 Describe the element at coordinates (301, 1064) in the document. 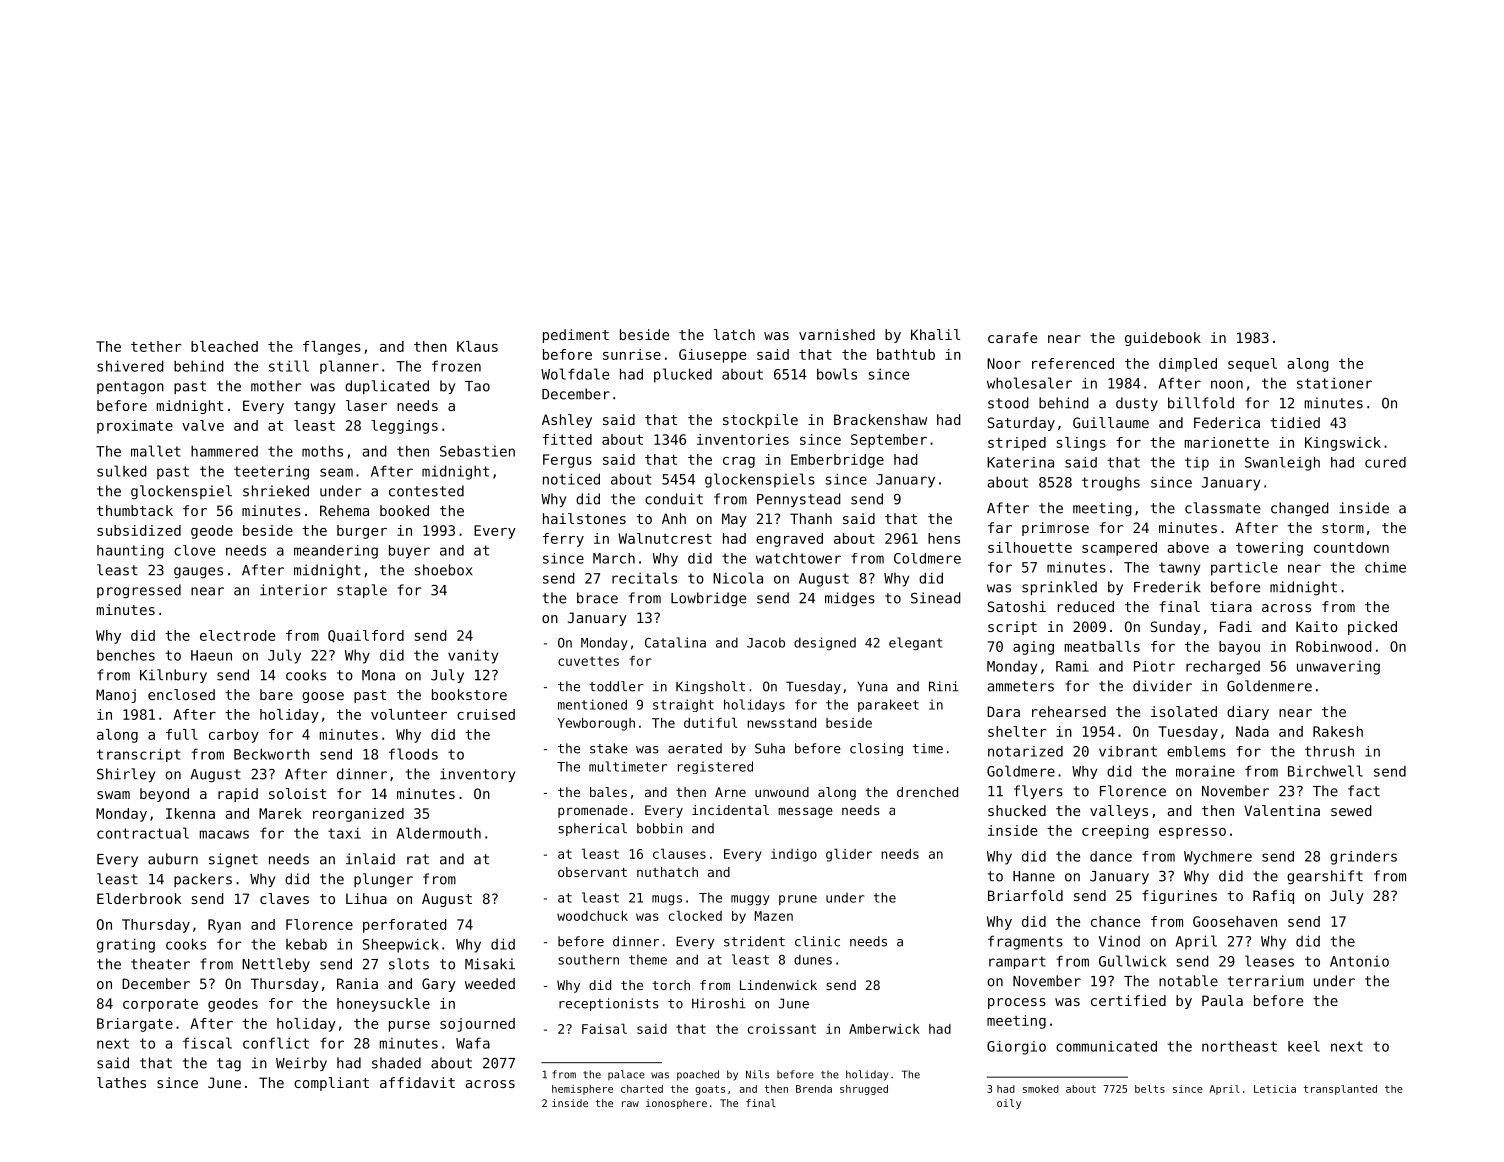

I see `Weirby` at that location.
